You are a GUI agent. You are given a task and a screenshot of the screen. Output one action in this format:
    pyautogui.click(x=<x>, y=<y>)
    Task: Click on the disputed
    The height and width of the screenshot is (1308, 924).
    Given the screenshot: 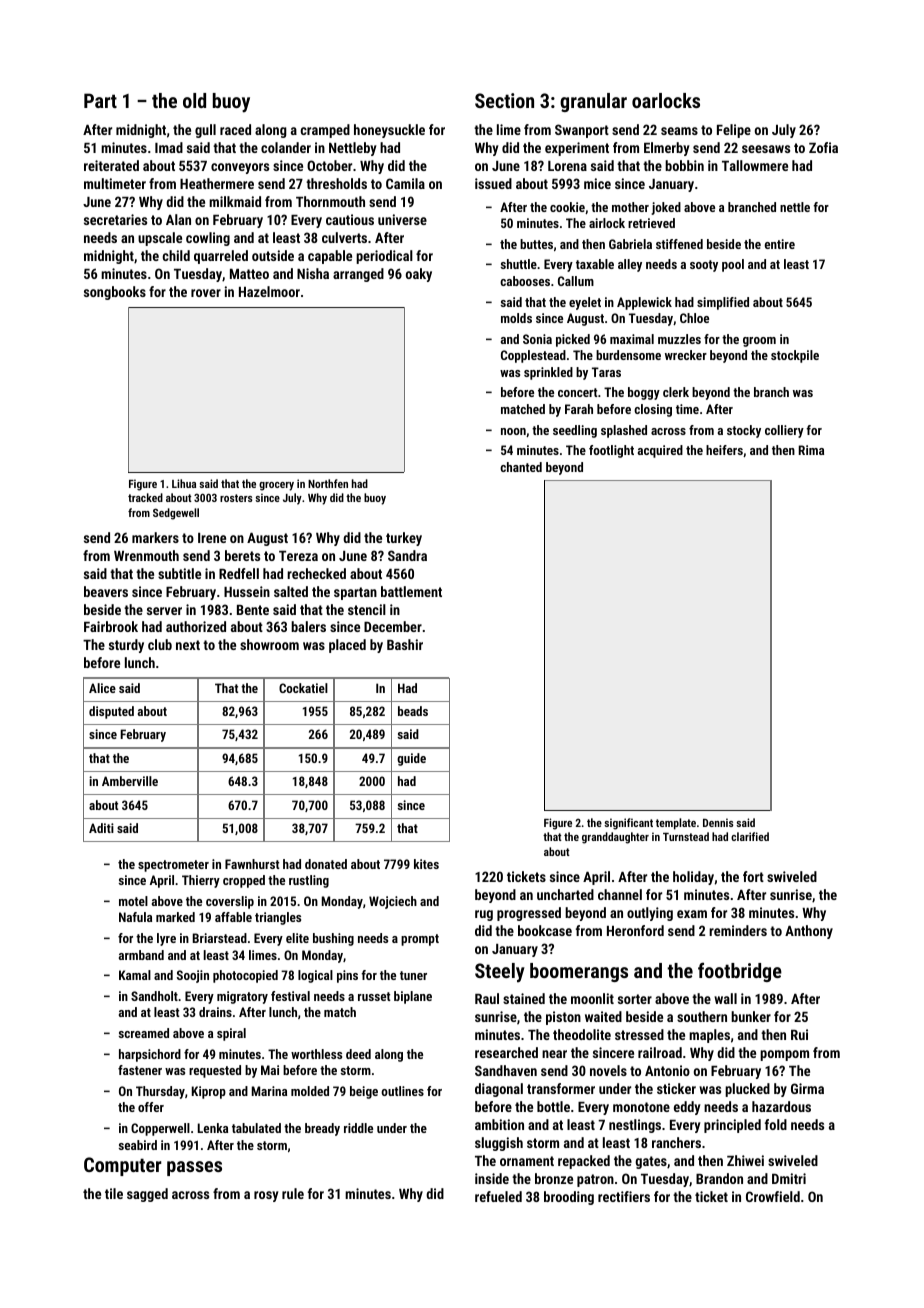 What is the action you would take?
    pyautogui.click(x=111, y=712)
